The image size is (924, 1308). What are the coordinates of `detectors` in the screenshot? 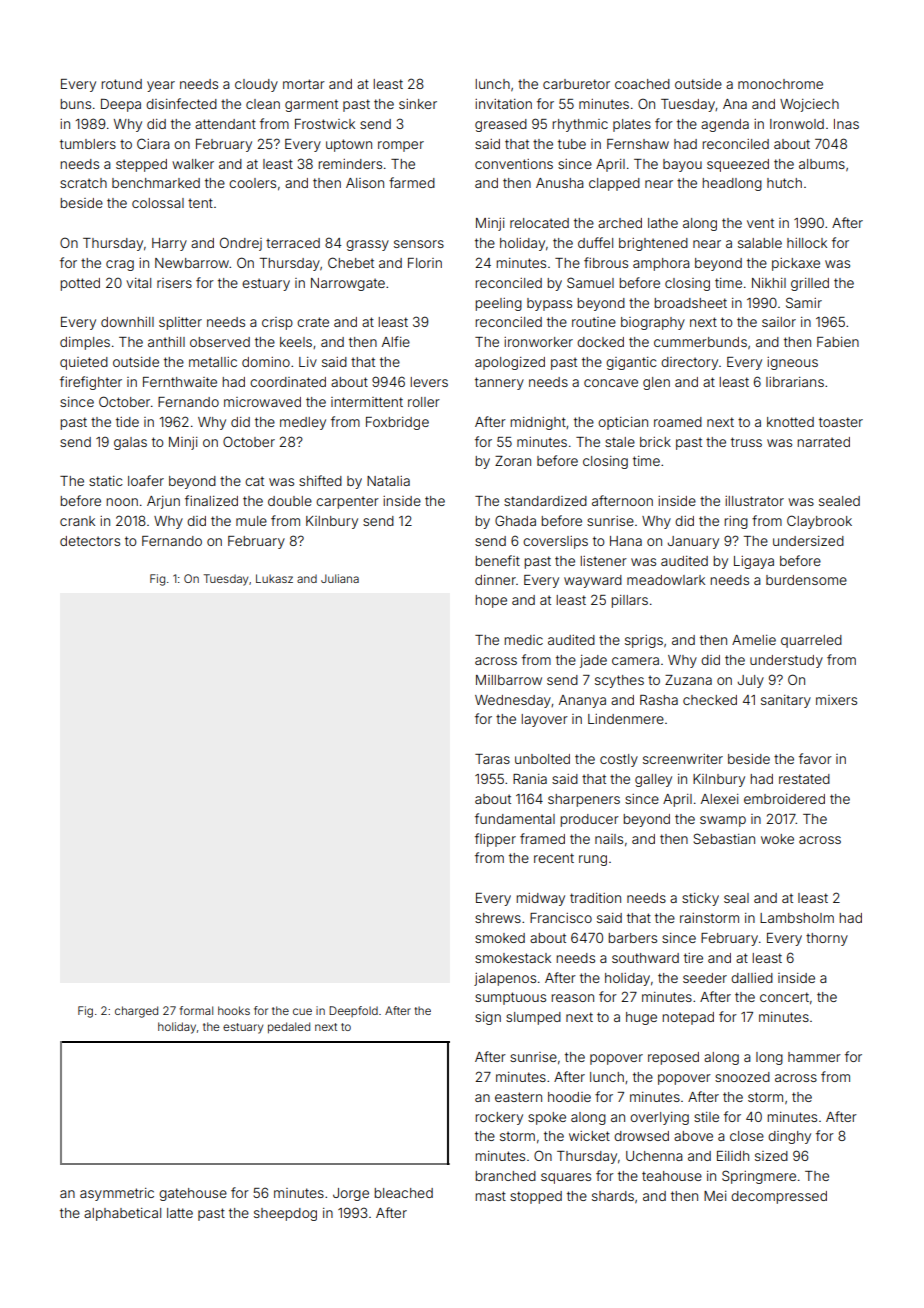 It's located at (90, 541).
